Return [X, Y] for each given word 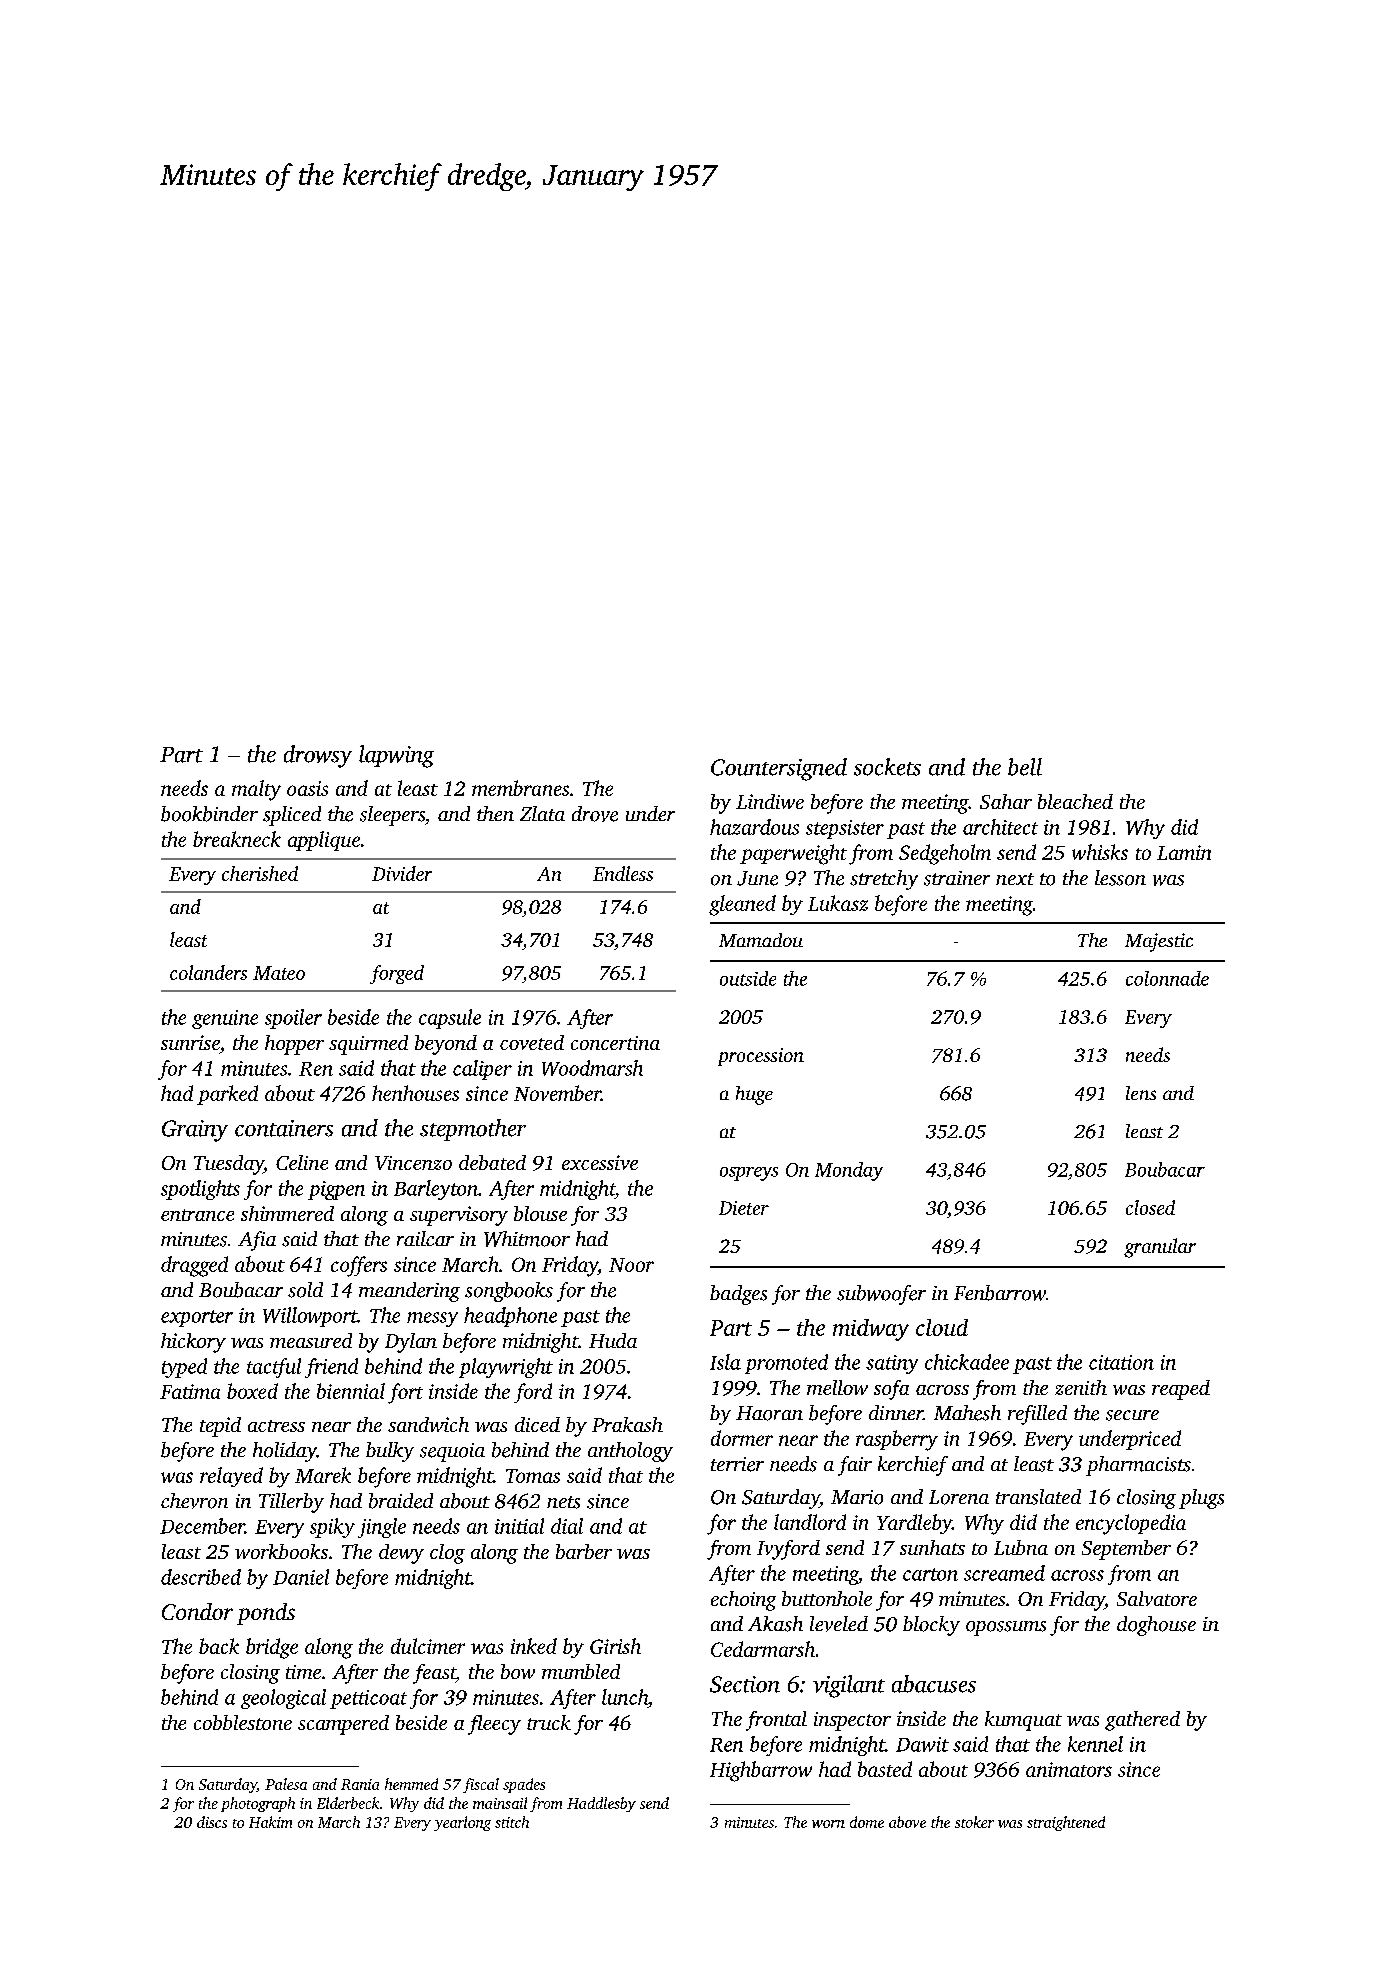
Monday [849, 1171]
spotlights [200, 1190]
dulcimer [428, 1646]
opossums [1006, 1628]
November [557, 1093]
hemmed [411, 1784]
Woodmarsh [592, 1068]
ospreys [749, 1174]
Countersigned [779, 769]
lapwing [396, 756]
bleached [1075, 801]
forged [397, 974]
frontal [776, 1721]
